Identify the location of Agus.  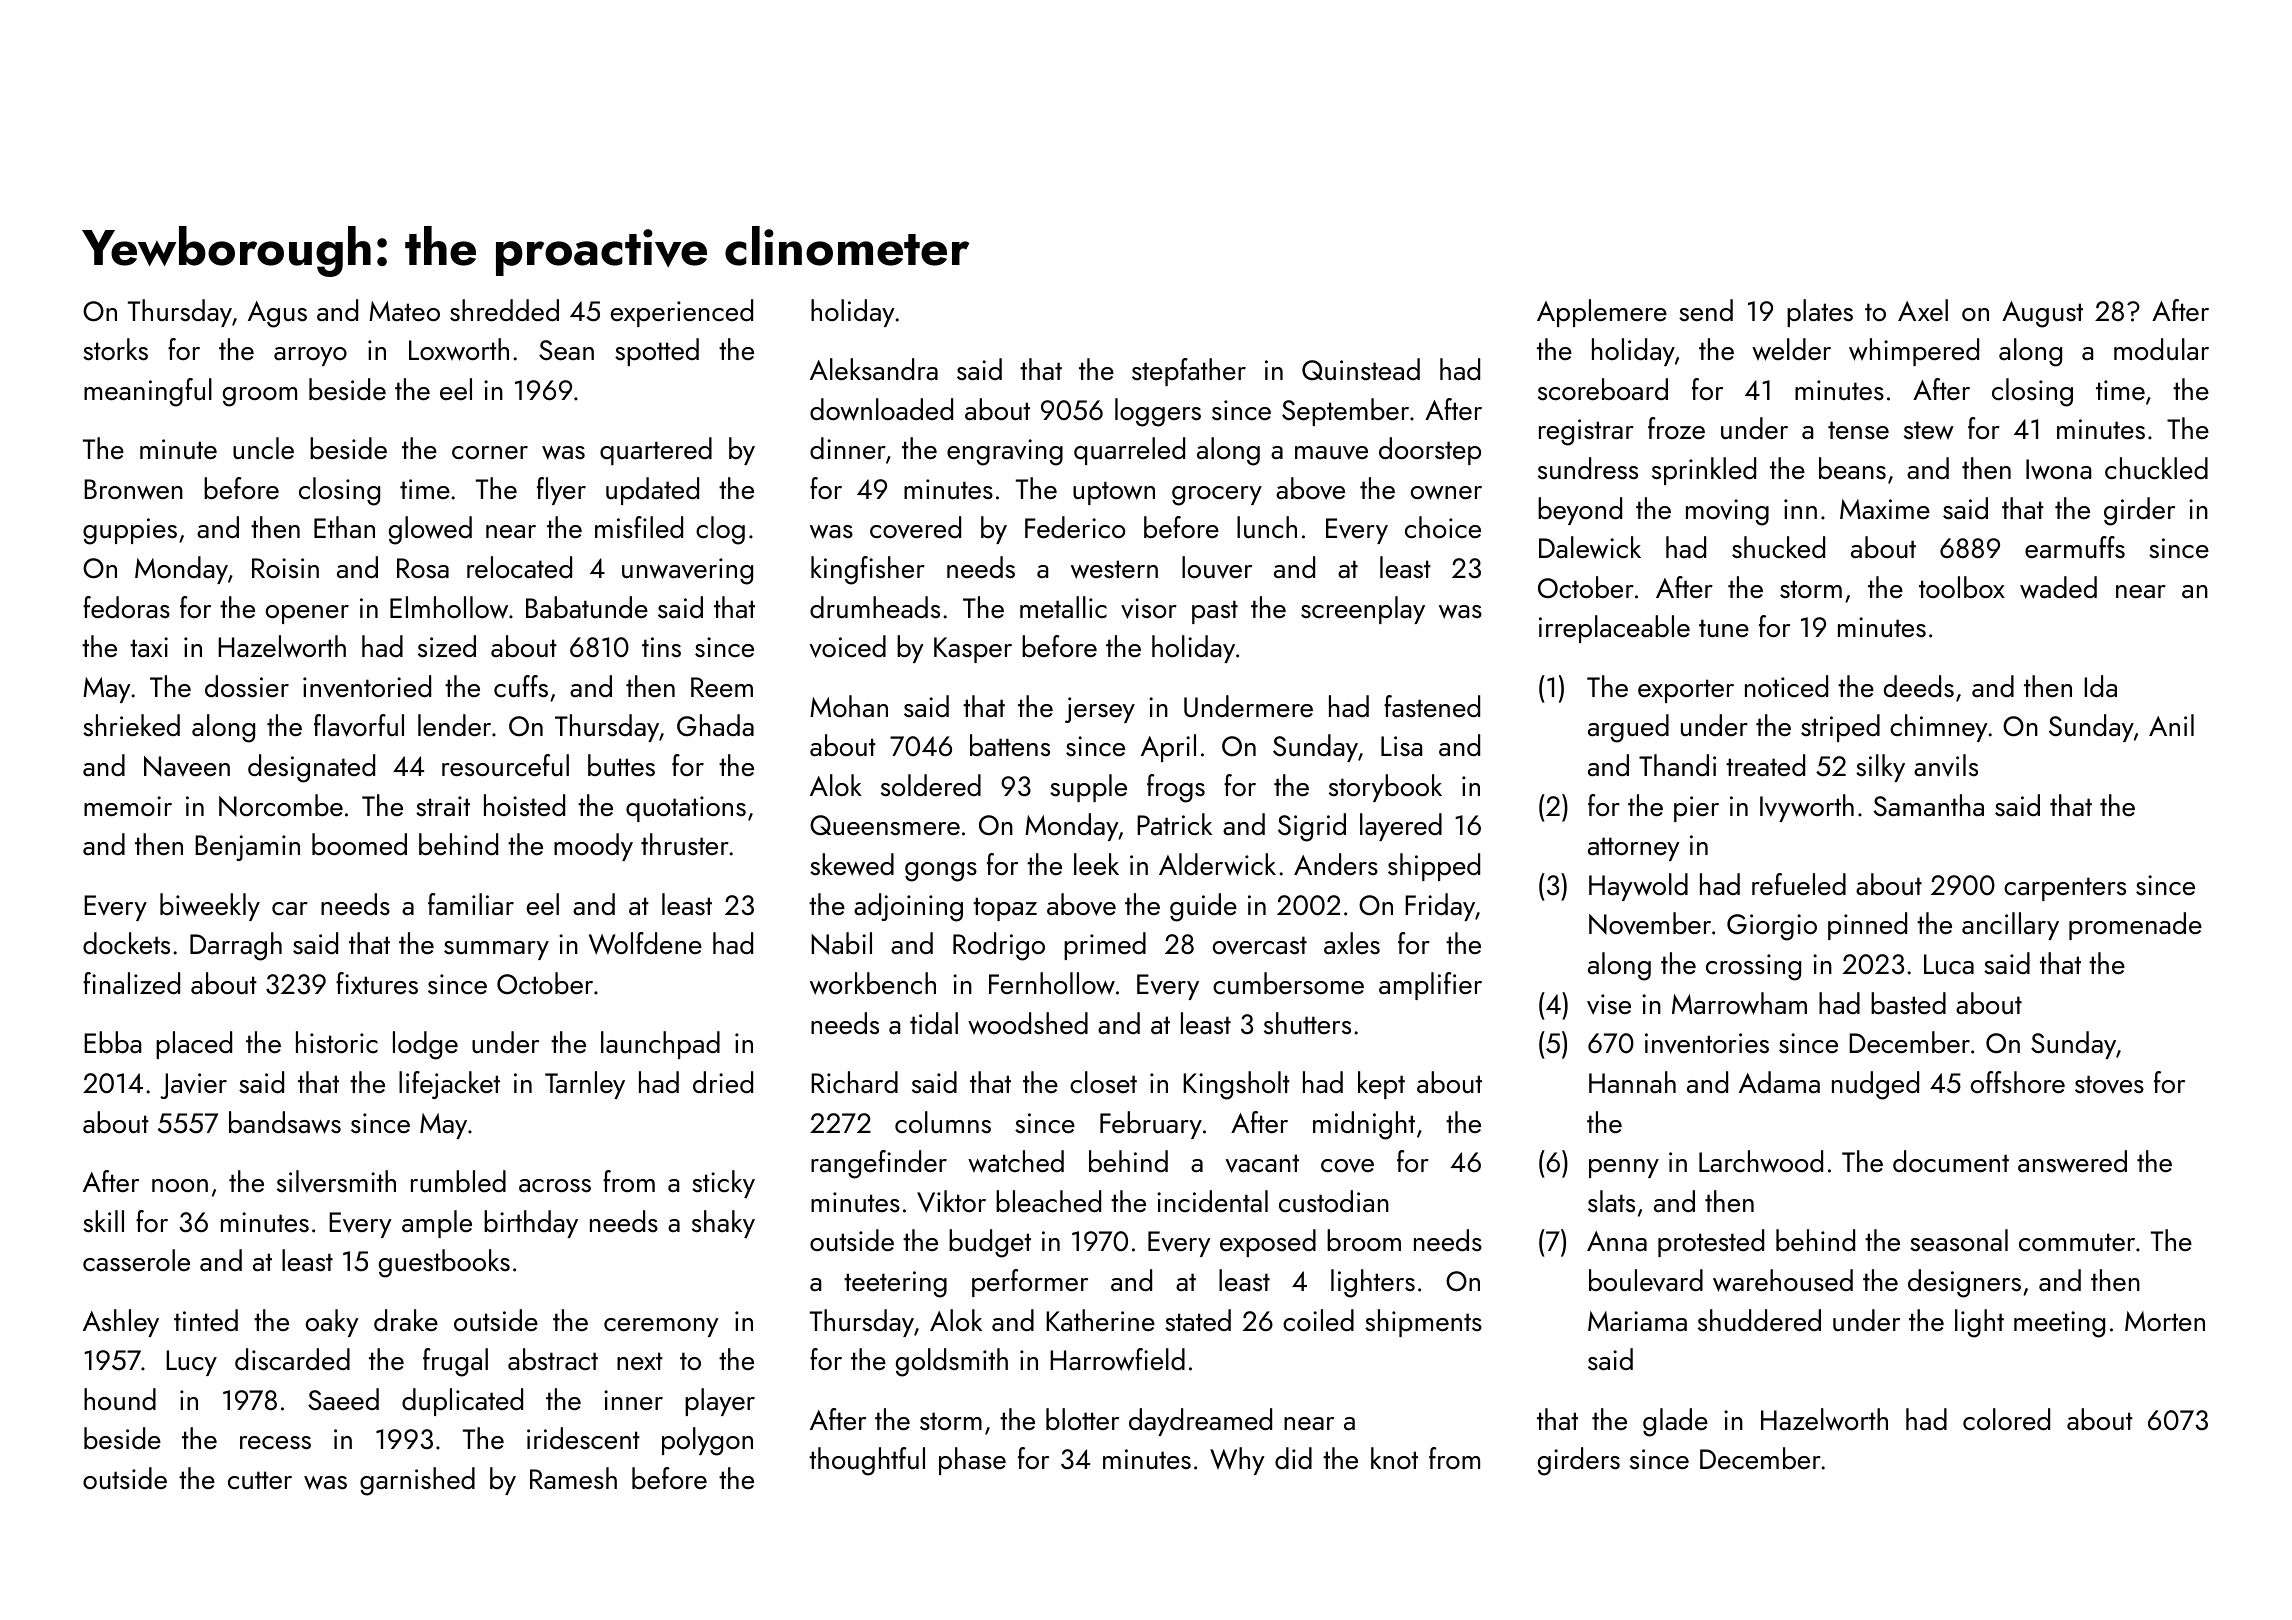
(277, 314).
